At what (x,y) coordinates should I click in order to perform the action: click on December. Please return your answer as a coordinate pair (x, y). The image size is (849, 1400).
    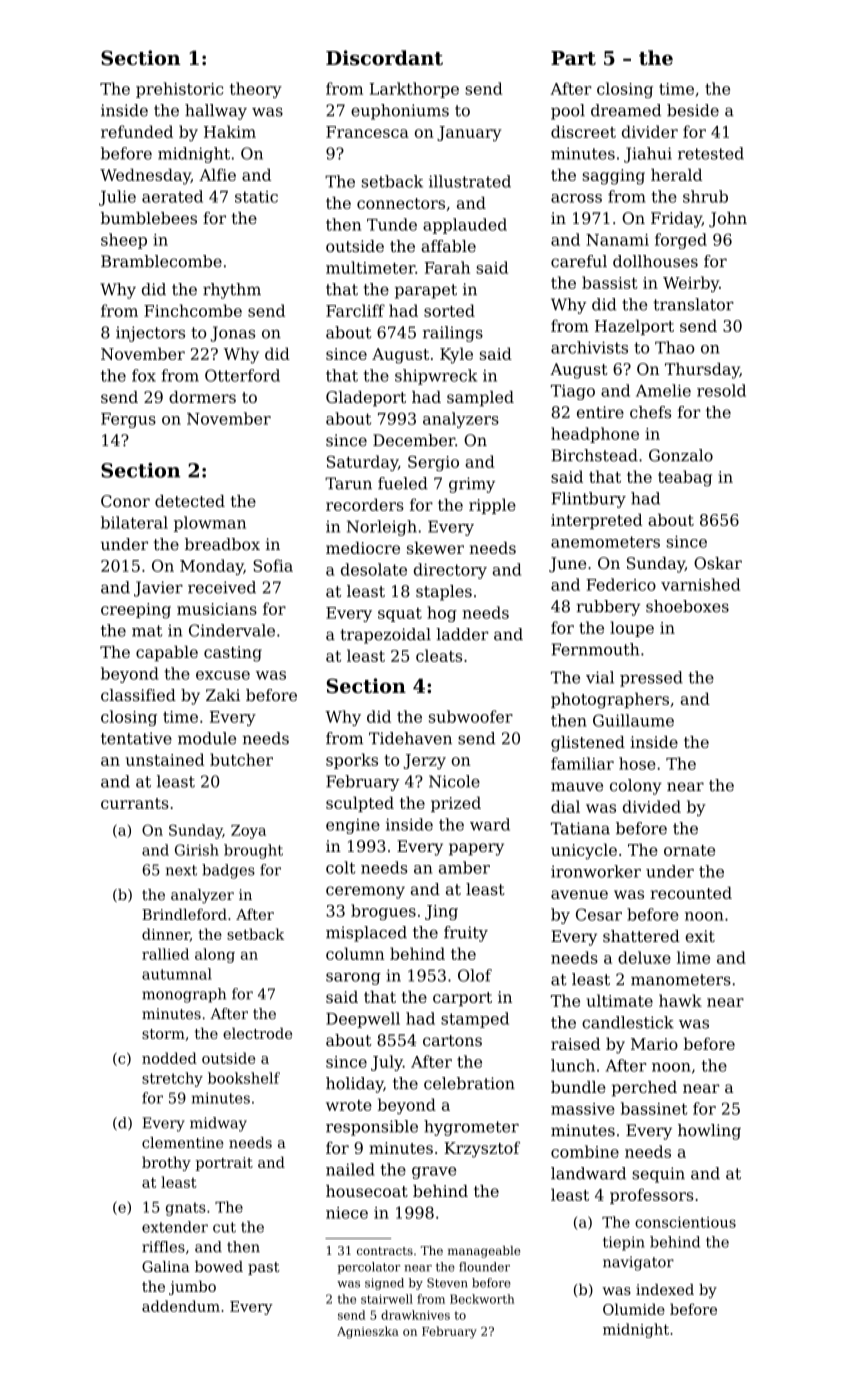
    Looking at the image, I should click on (414, 440).
